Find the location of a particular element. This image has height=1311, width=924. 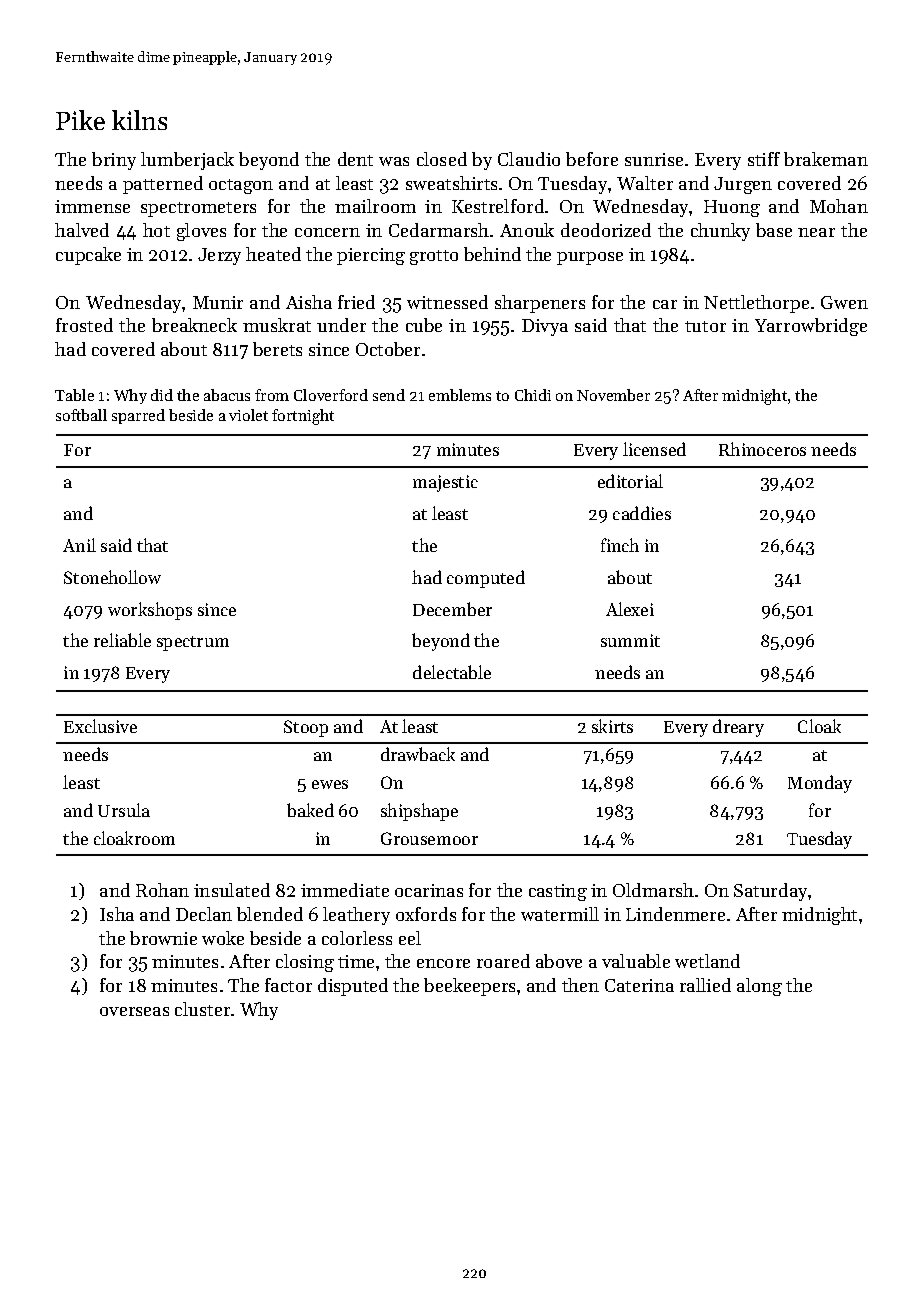

Exclusive is located at coordinates (100, 726).
